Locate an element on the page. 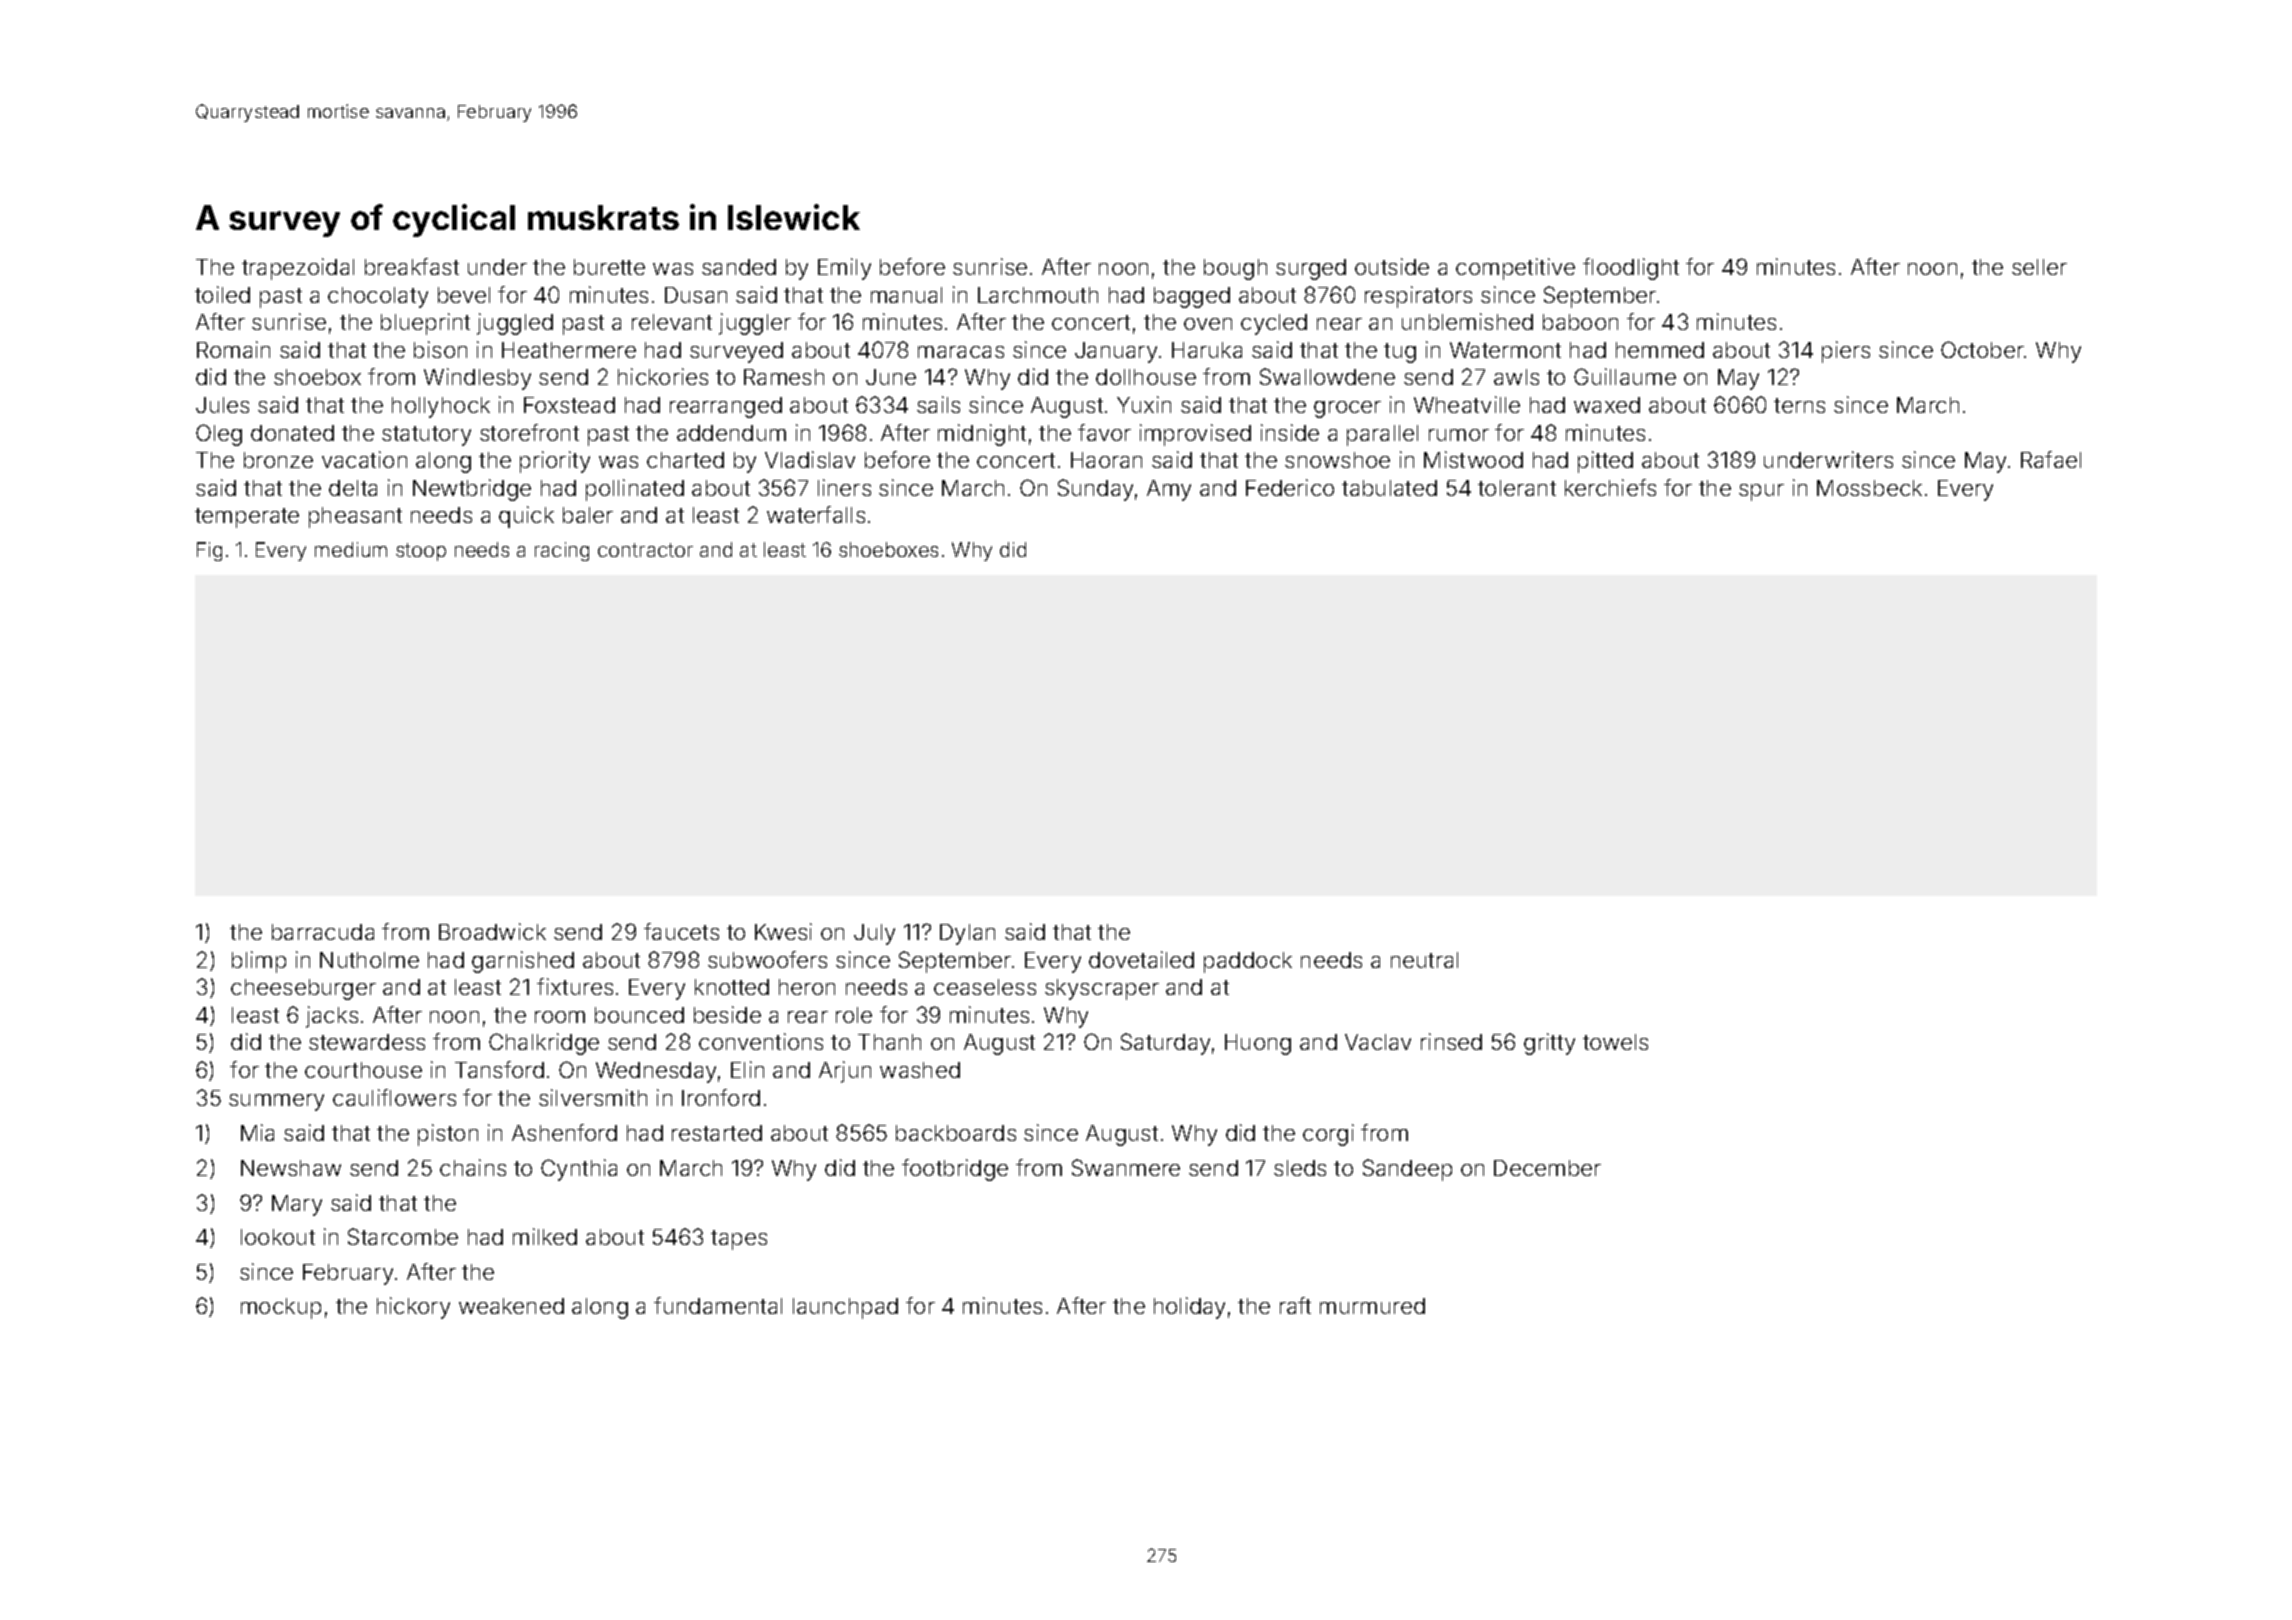  towels is located at coordinates (1615, 1042).
